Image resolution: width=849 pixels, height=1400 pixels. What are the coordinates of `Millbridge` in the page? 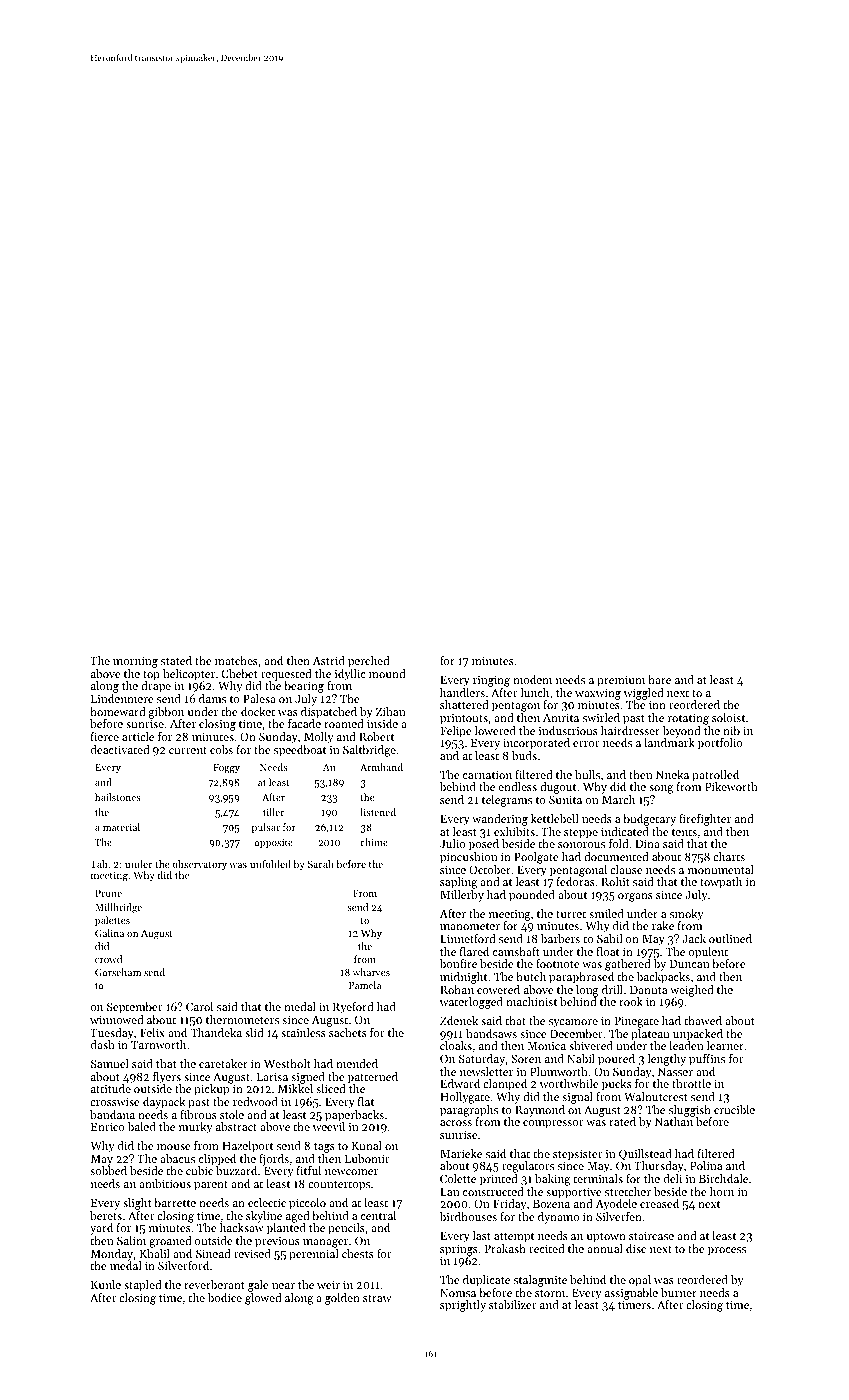 It's located at (118, 908).
